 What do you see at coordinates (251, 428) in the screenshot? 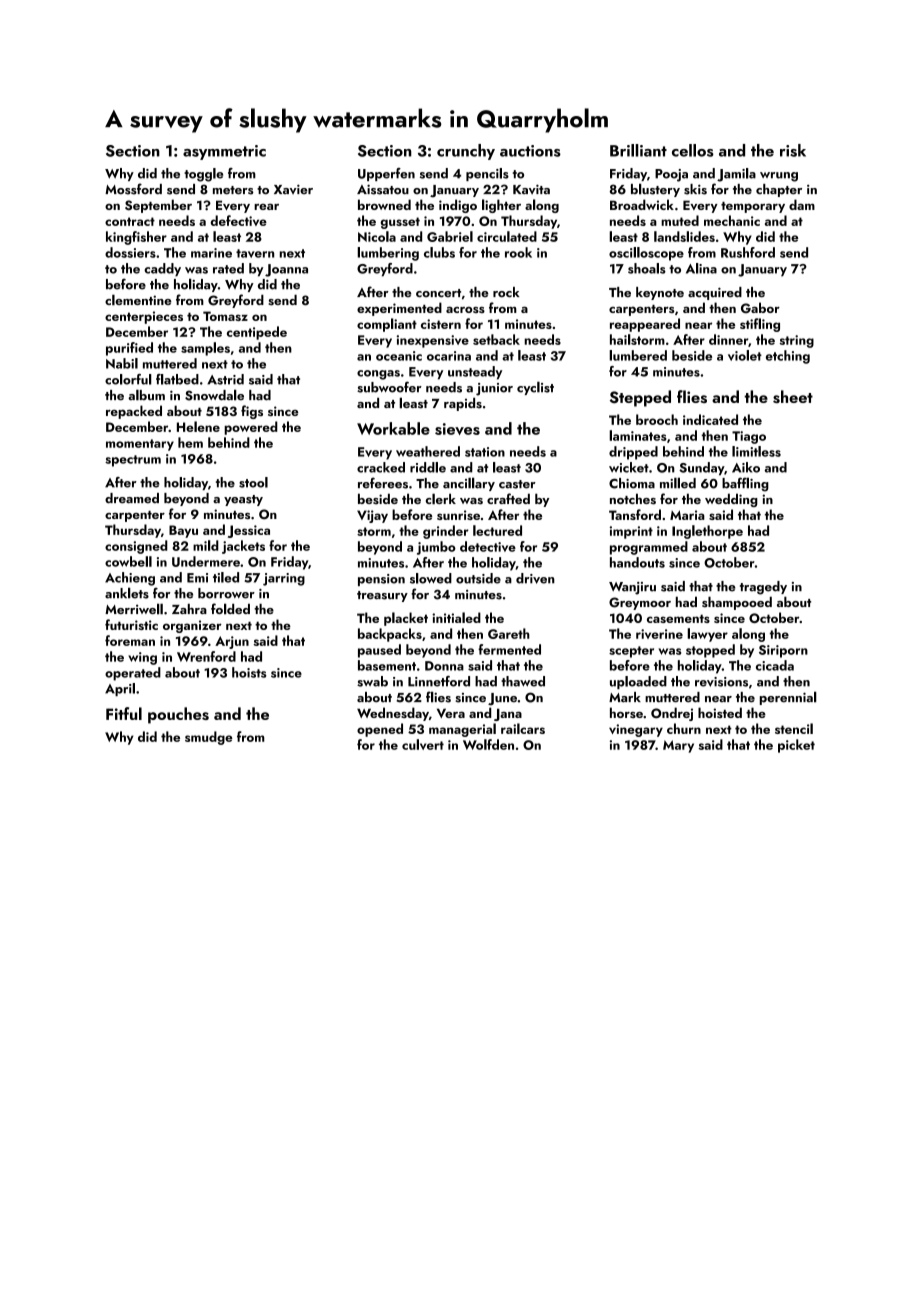
I see `powered` at bounding box center [251, 428].
